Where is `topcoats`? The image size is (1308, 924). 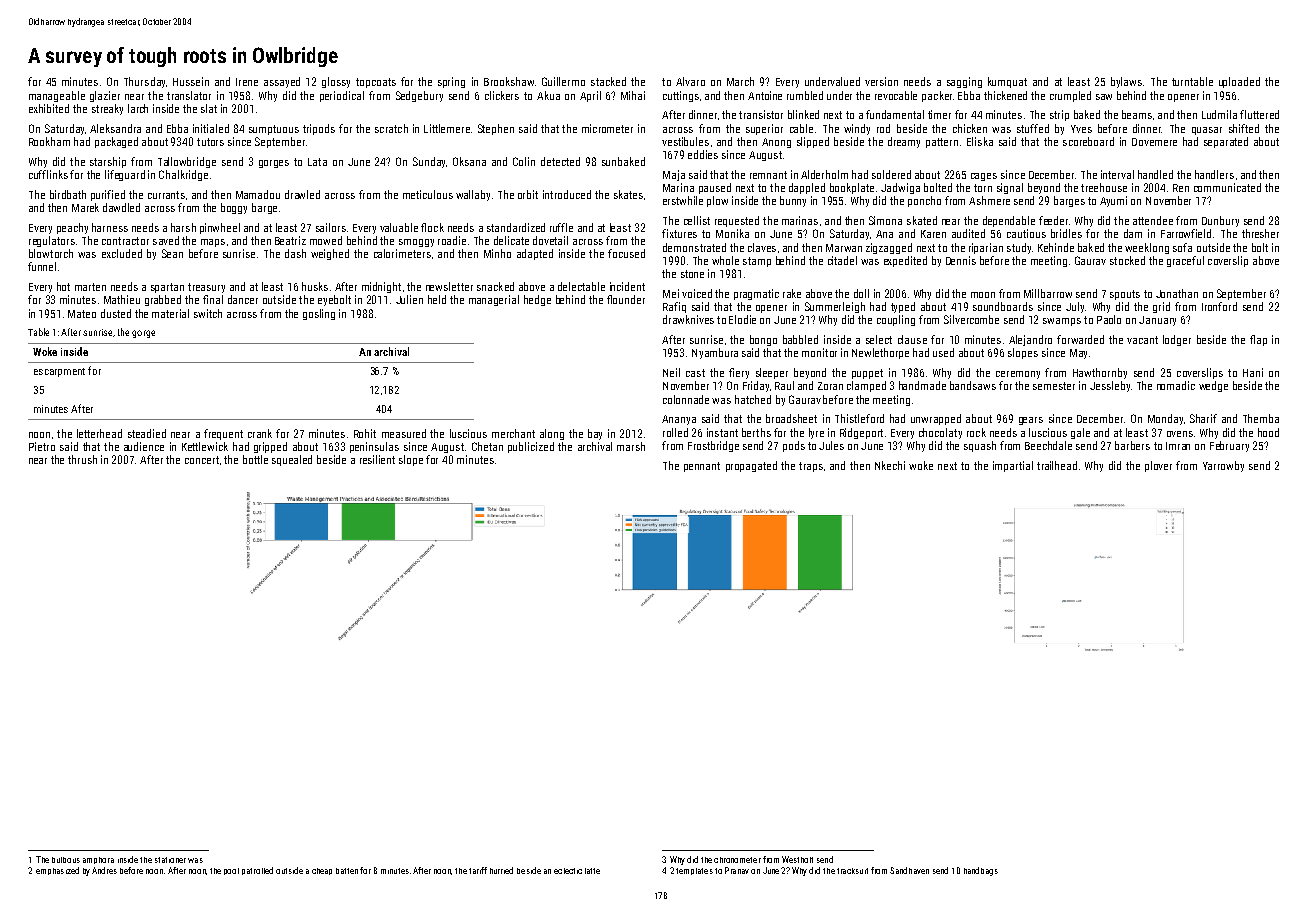
topcoats is located at coordinates (376, 83).
